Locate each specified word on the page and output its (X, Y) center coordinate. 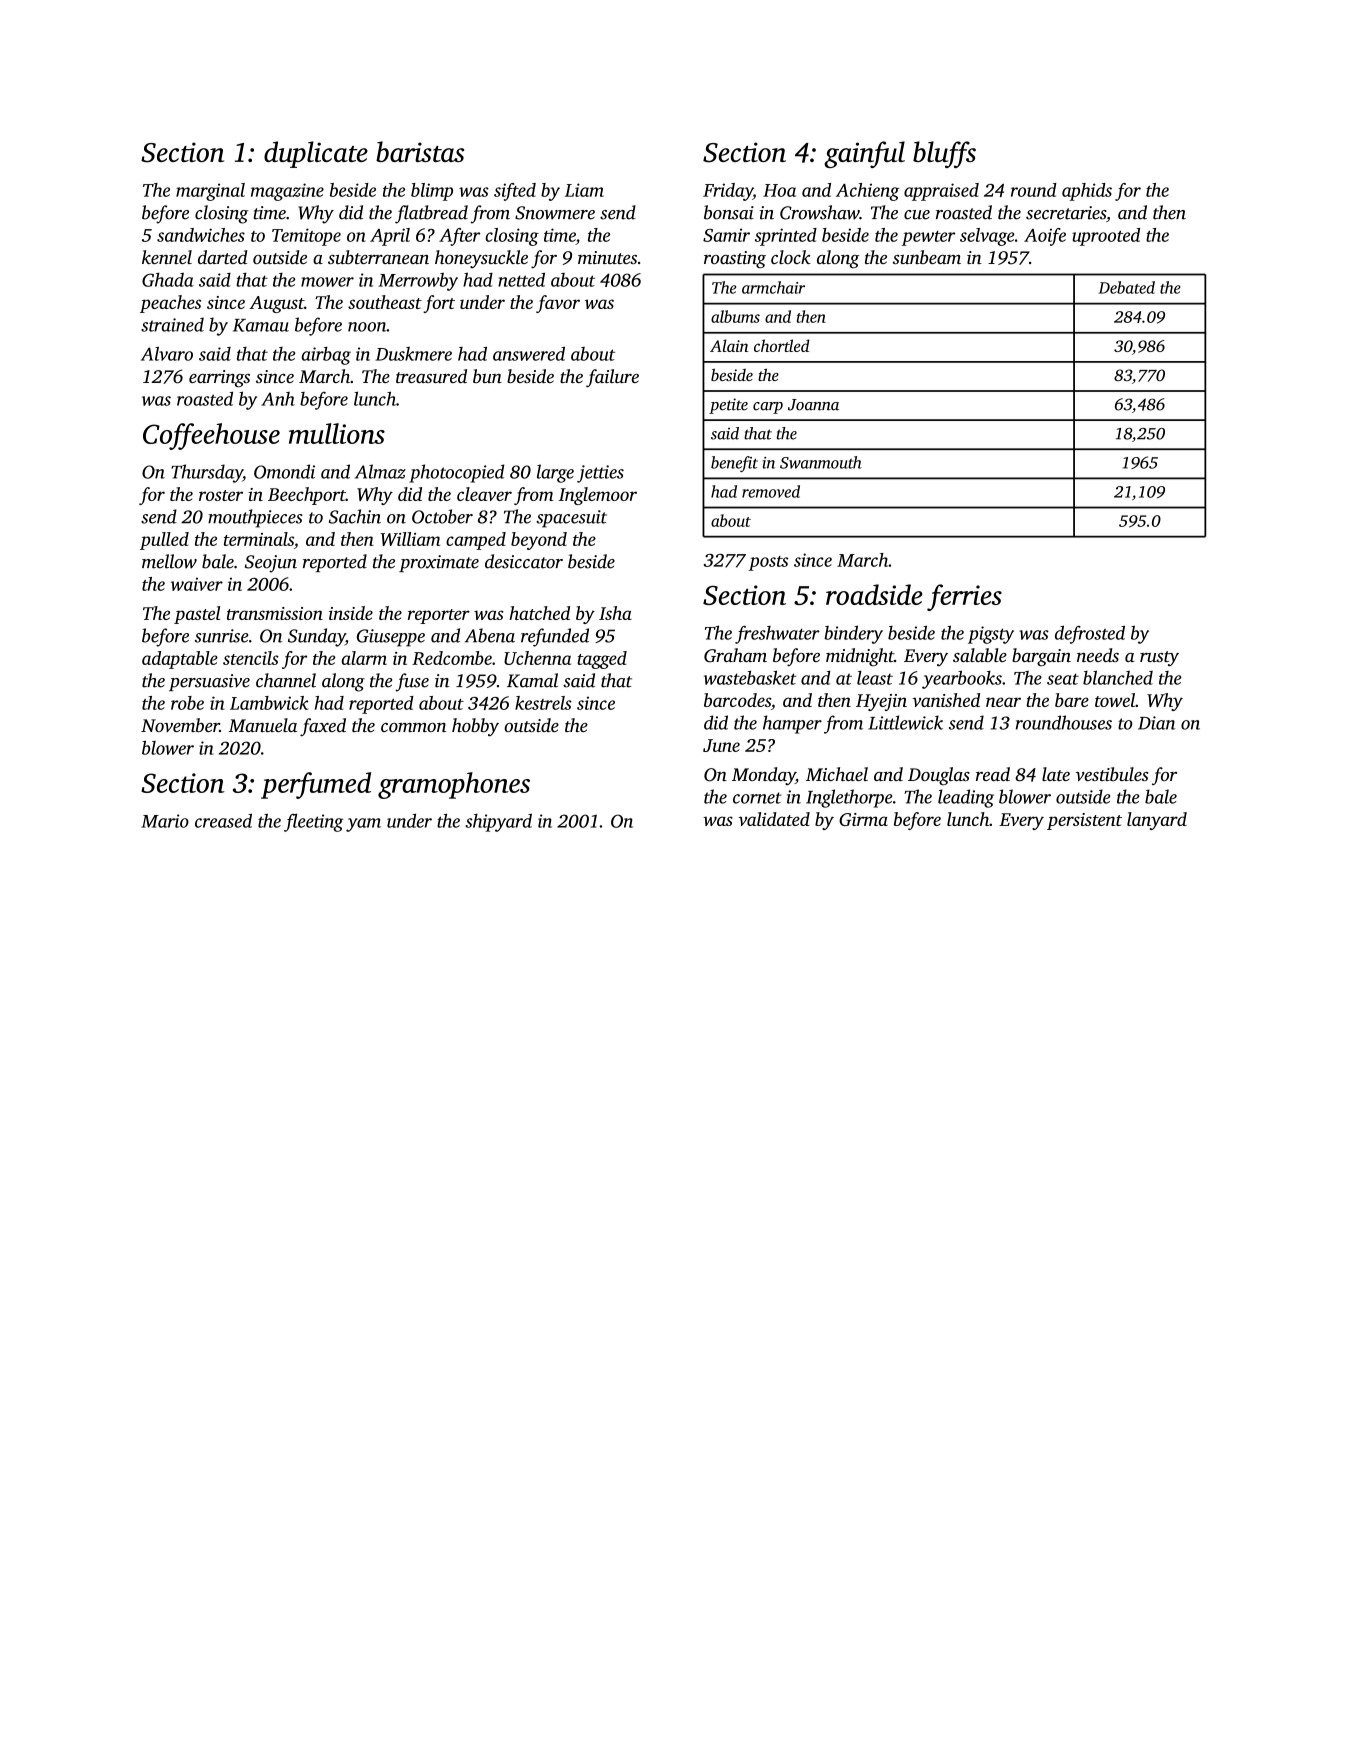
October (442, 516)
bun (487, 376)
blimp (432, 192)
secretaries (1066, 213)
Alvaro (167, 353)
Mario (165, 821)
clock (791, 257)
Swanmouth (821, 462)
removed (771, 491)
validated (774, 819)
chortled (782, 345)
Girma (863, 819)
